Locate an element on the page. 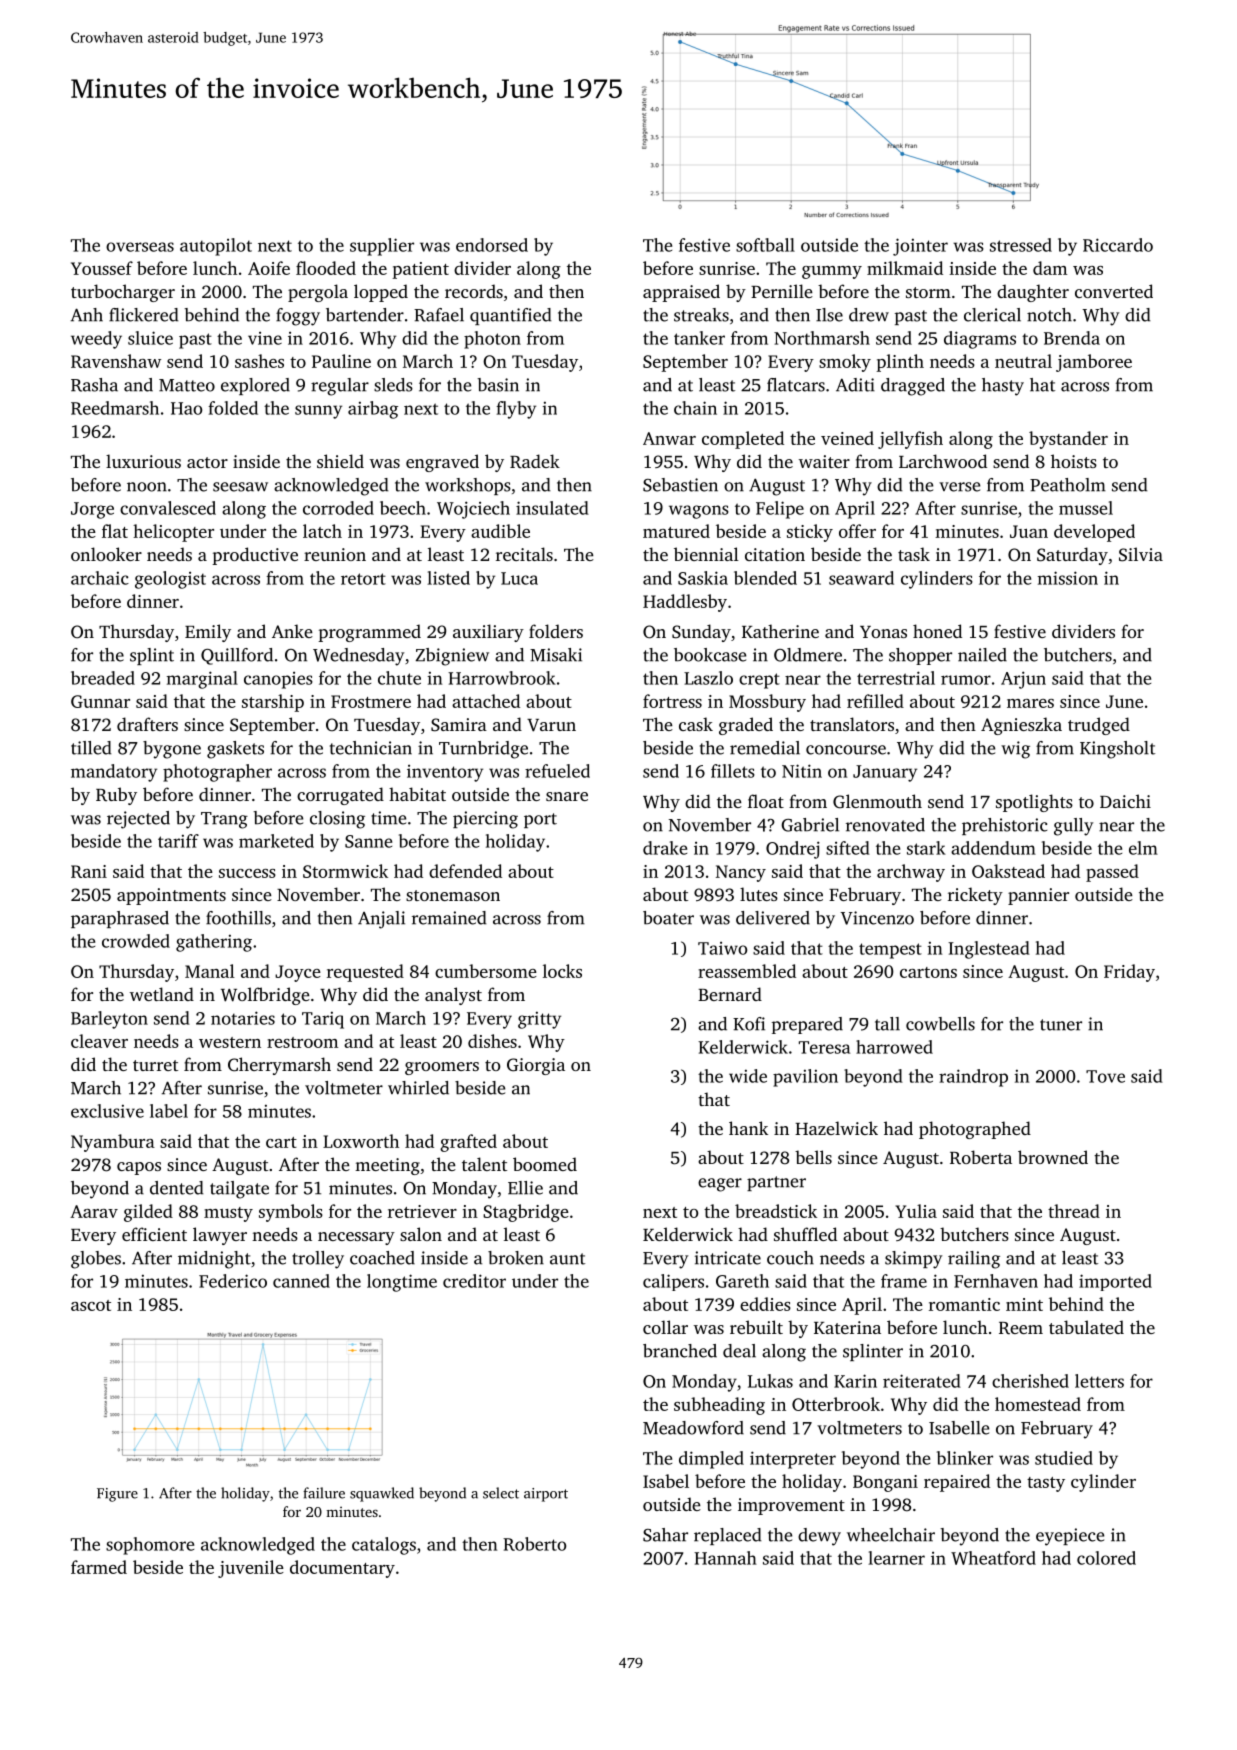 Image resolution: width=1237 pixels, height=1750 pixels. folders is located at coordinates (556, 631).
